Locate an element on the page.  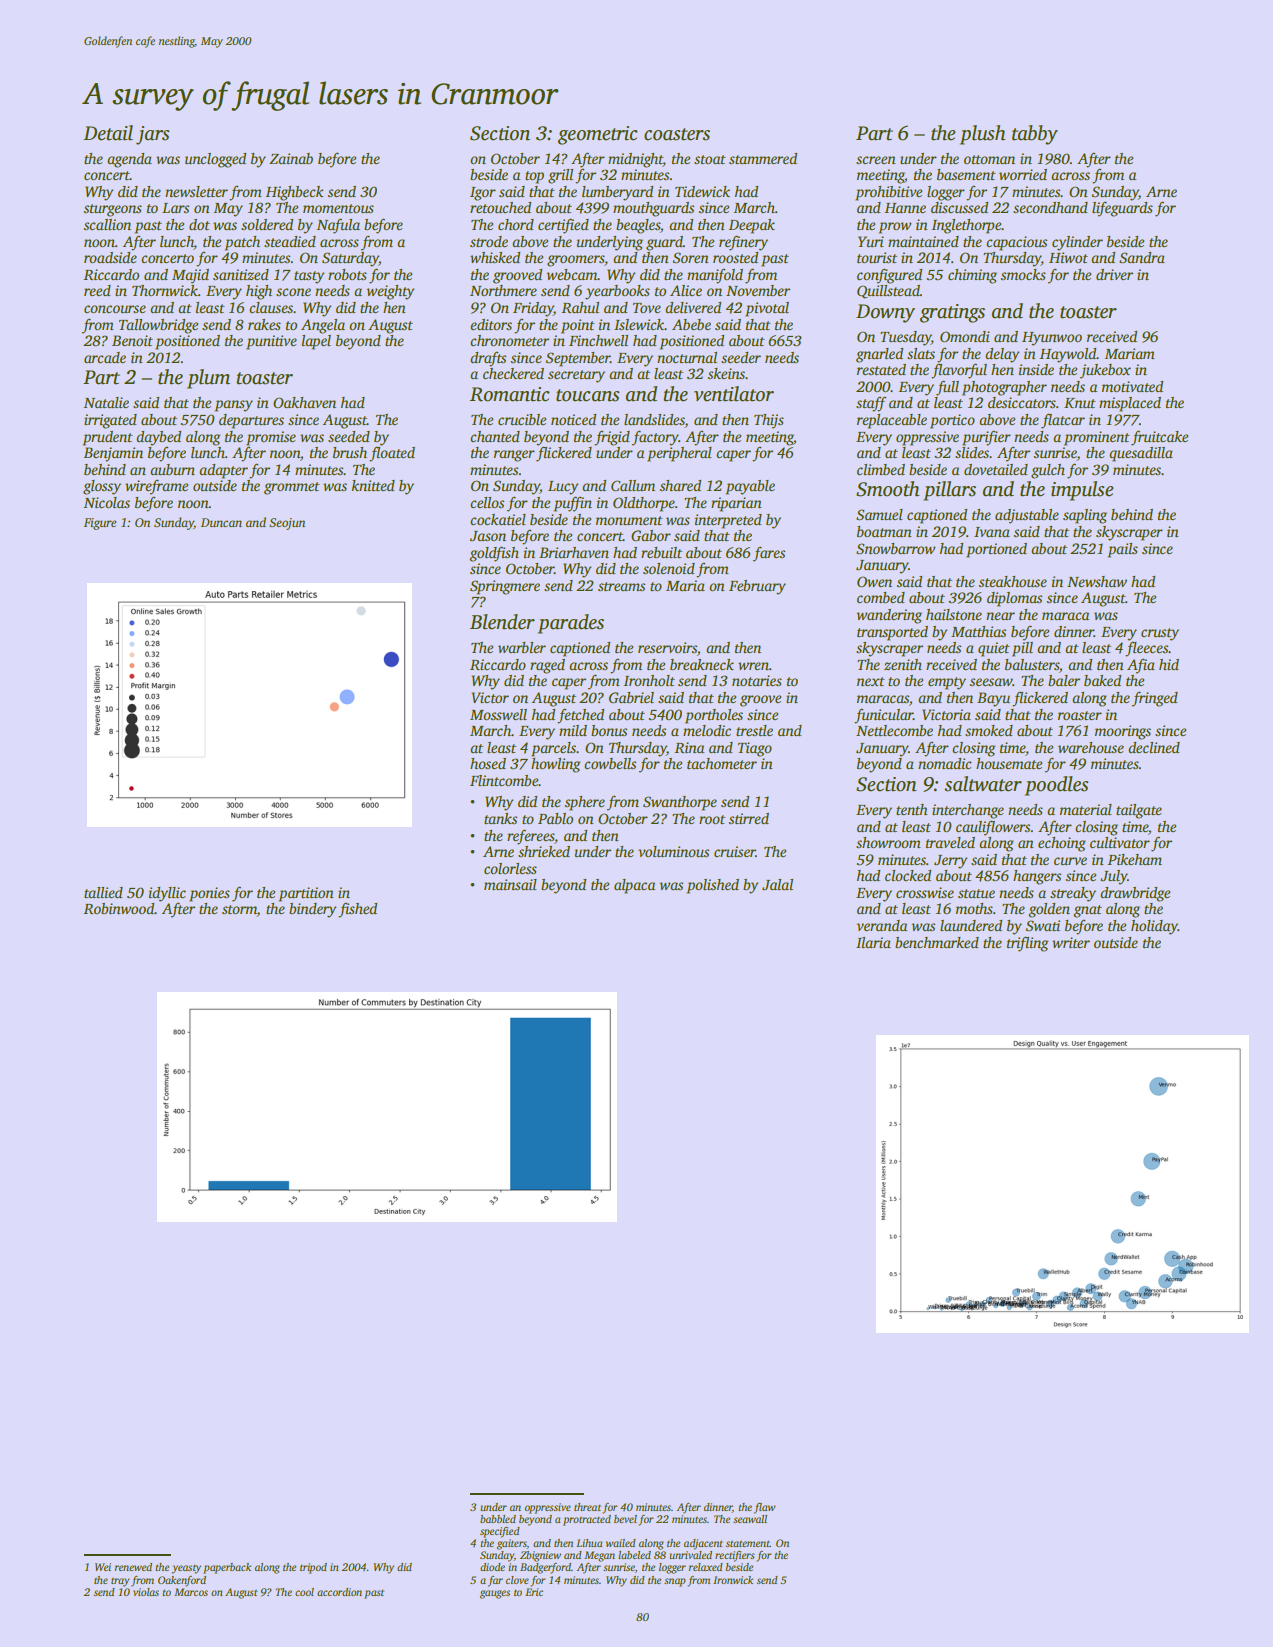
storm is located at coordinates (239, 911).
